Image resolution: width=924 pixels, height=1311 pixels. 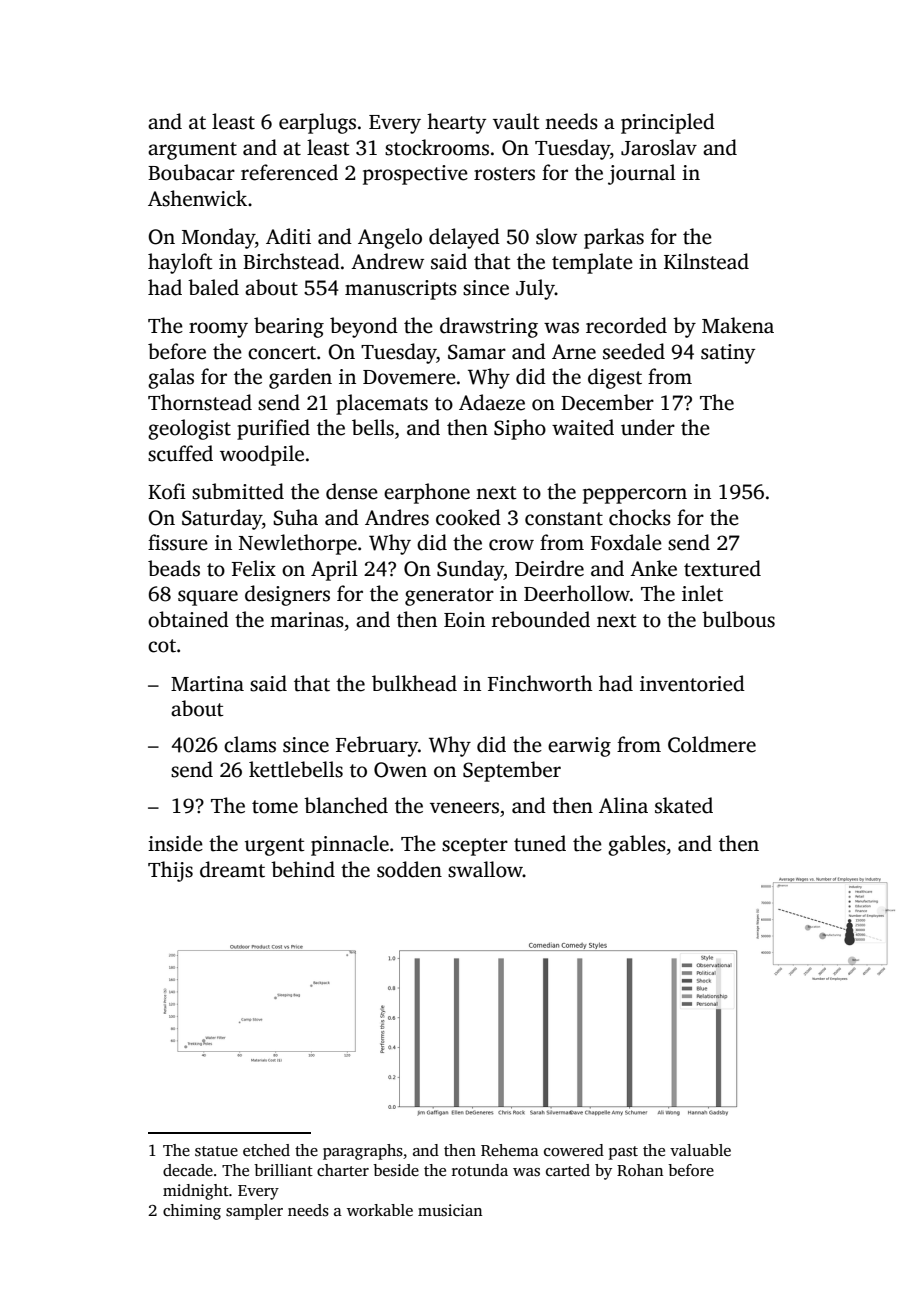 I want to click on rosters, so click(x=504, y=174).
